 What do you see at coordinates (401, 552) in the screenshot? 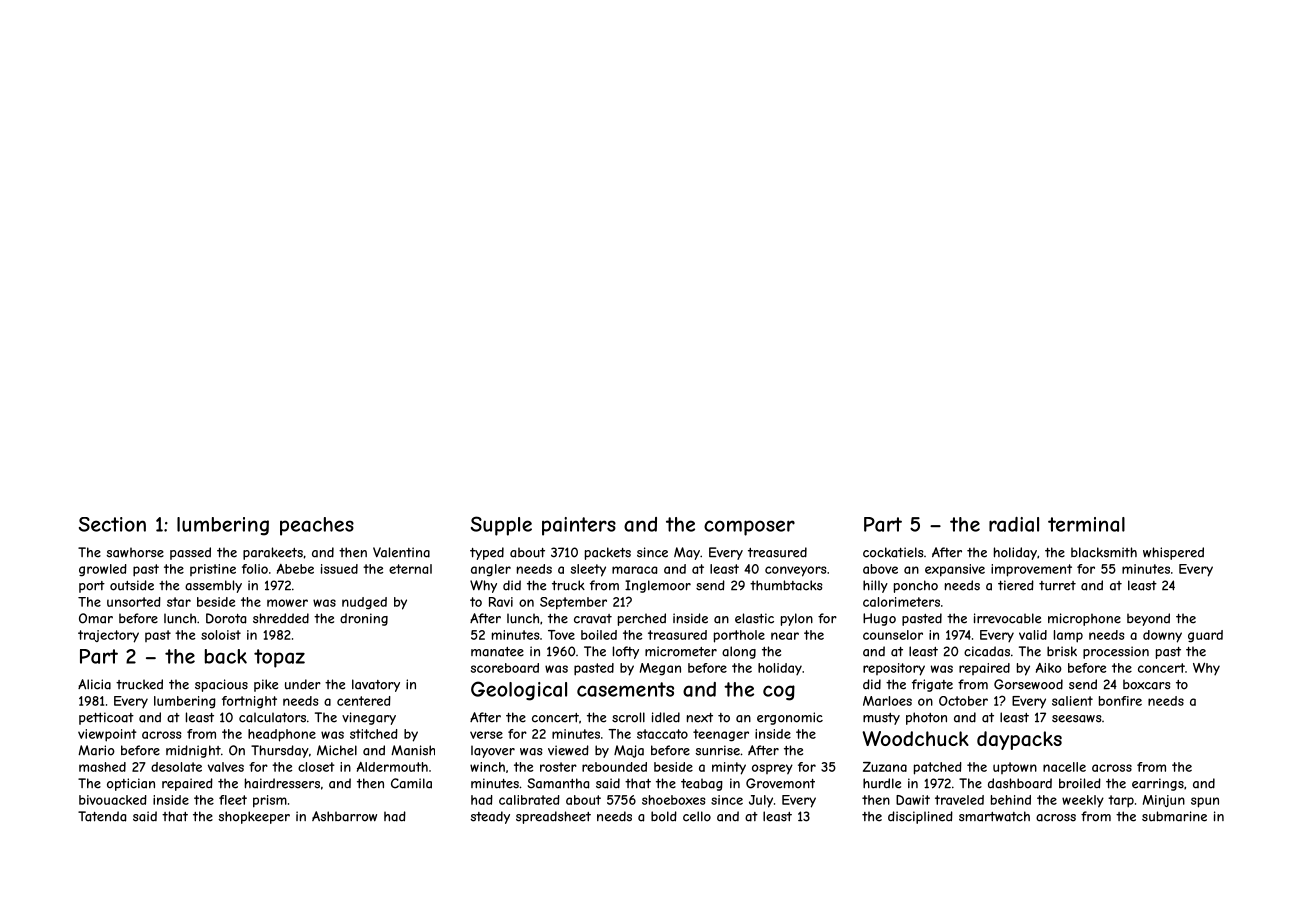
I see `Valentina` at bounding box center [401, 552].
